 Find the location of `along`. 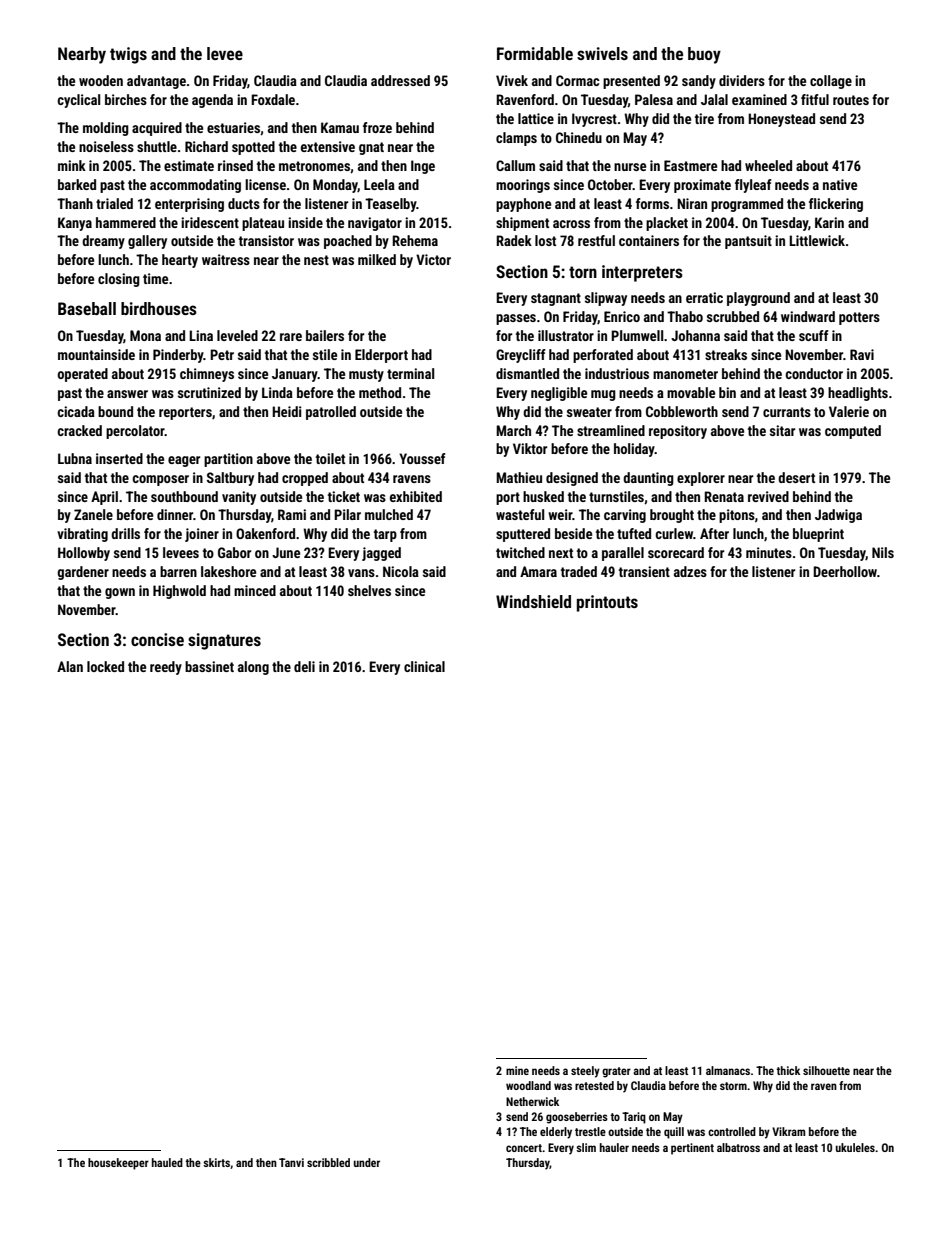

along is located at coordinates (253, 668).
